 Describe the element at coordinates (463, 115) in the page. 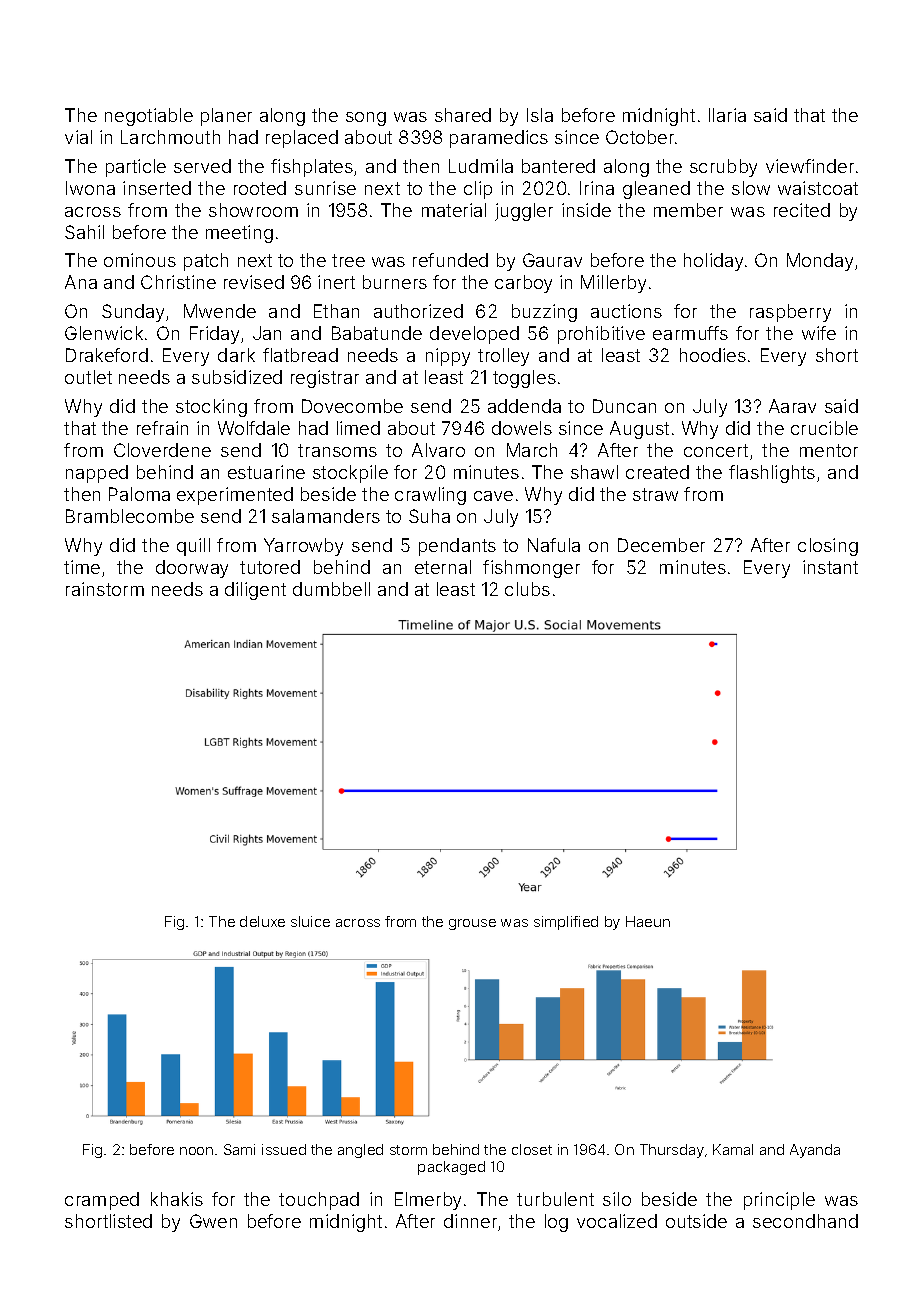

I see `shared` at that location.
